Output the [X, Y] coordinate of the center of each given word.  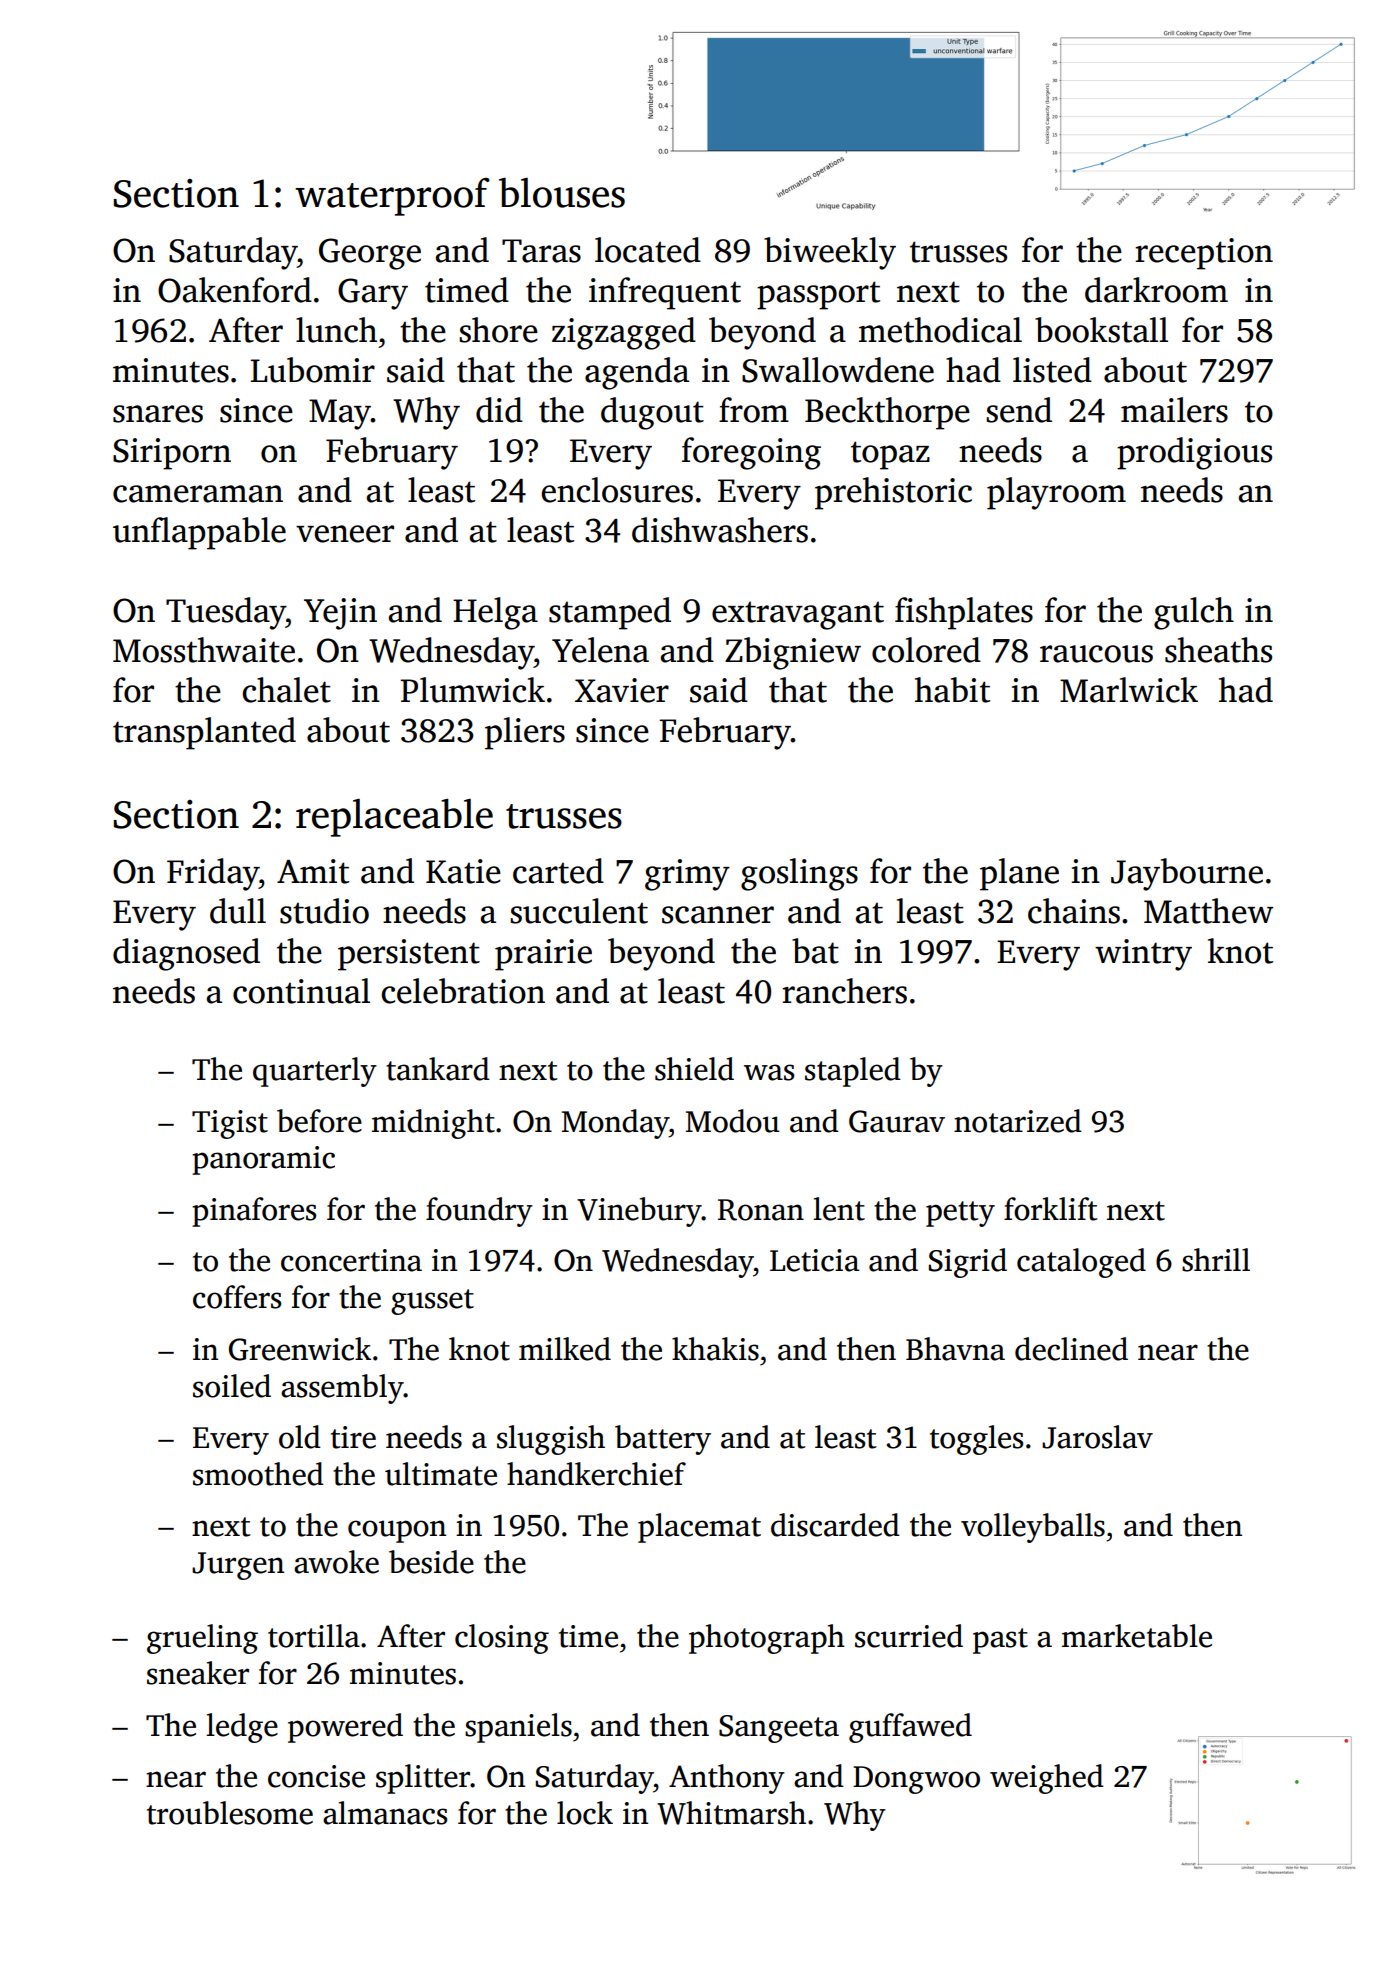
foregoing [751, 453]
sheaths [1218, 650]
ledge [242, 1728]
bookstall [1101, 330]
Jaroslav [1097, 1437]
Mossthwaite [204, 650]
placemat [699, 1528]
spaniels [518, 1728]
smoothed [258, 1474]
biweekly [830, 253]
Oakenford [235, 290]
